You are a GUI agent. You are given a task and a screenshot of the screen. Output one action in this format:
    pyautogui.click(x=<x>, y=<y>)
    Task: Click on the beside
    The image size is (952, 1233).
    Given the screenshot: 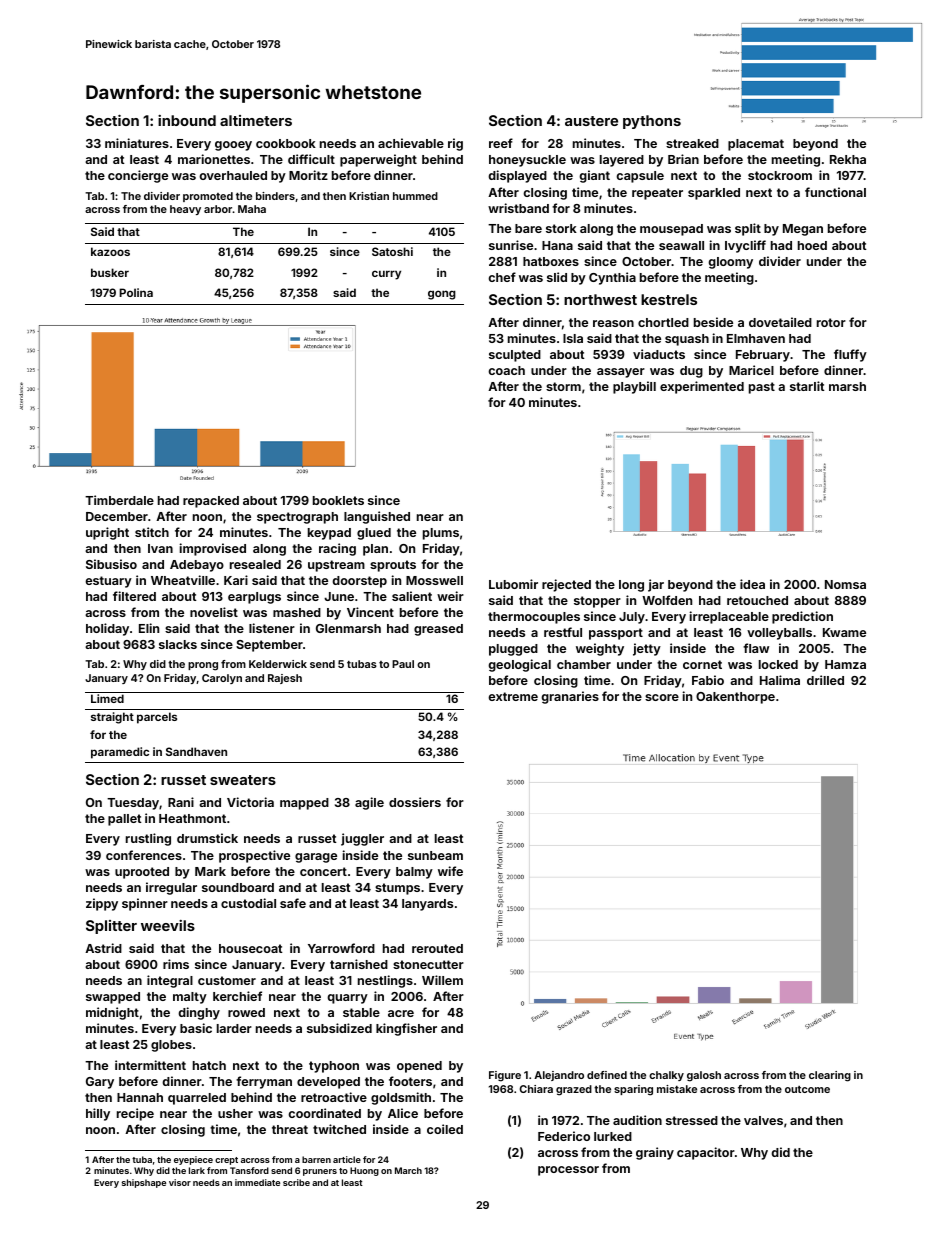 What is the action you would take?
    pyautogui.click(x=713, y=322)
